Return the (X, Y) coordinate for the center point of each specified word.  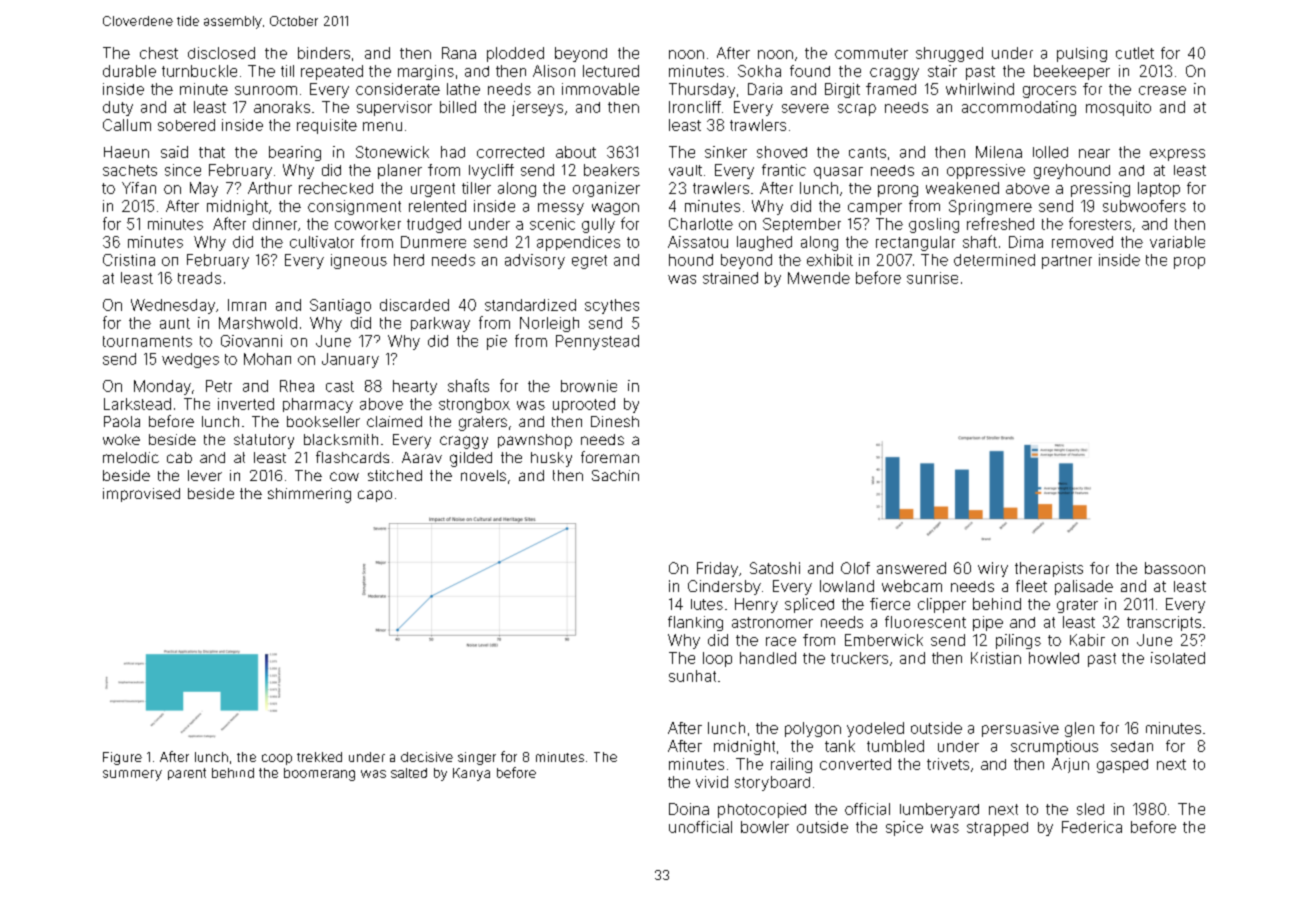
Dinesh (615, 421)
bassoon (1175, 568)
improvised (141, 495)
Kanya (471, 774)
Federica (1092, 827)
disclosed (221, 53)
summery (132, 775)
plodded (515, 54)
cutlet (1135, 53)
